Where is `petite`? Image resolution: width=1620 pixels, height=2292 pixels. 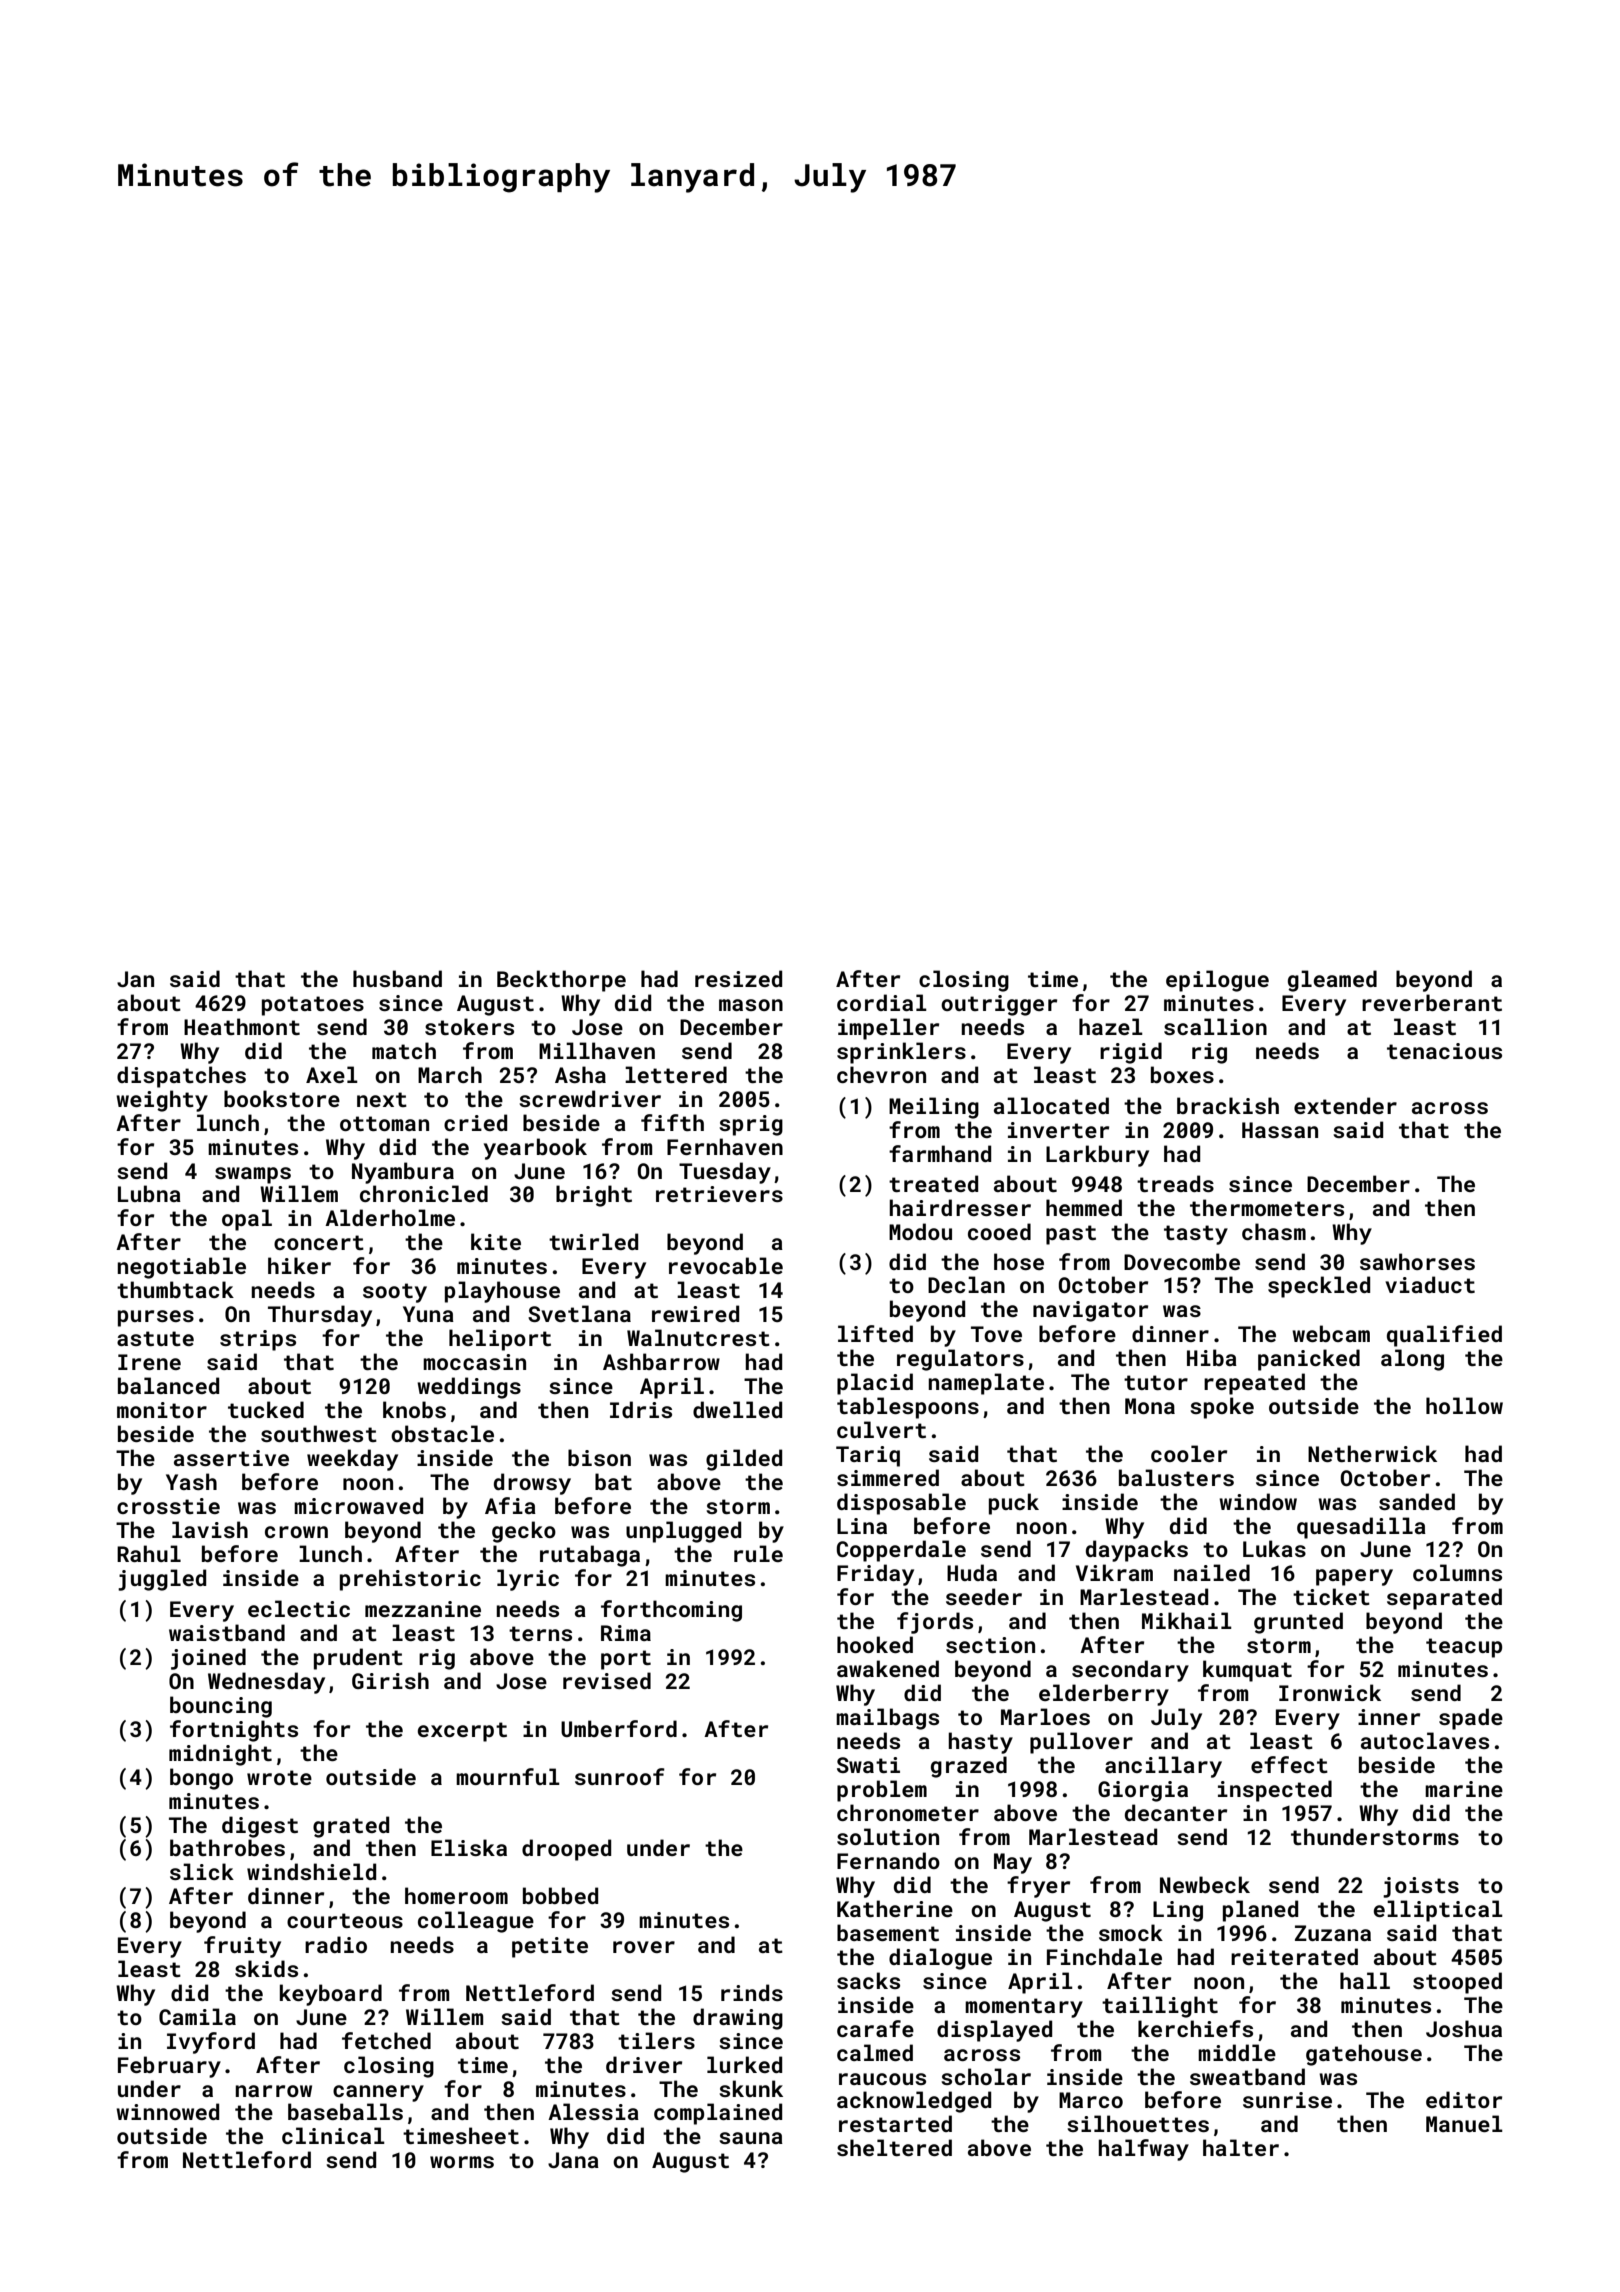 petite is located at coordinates (550, 1947).
